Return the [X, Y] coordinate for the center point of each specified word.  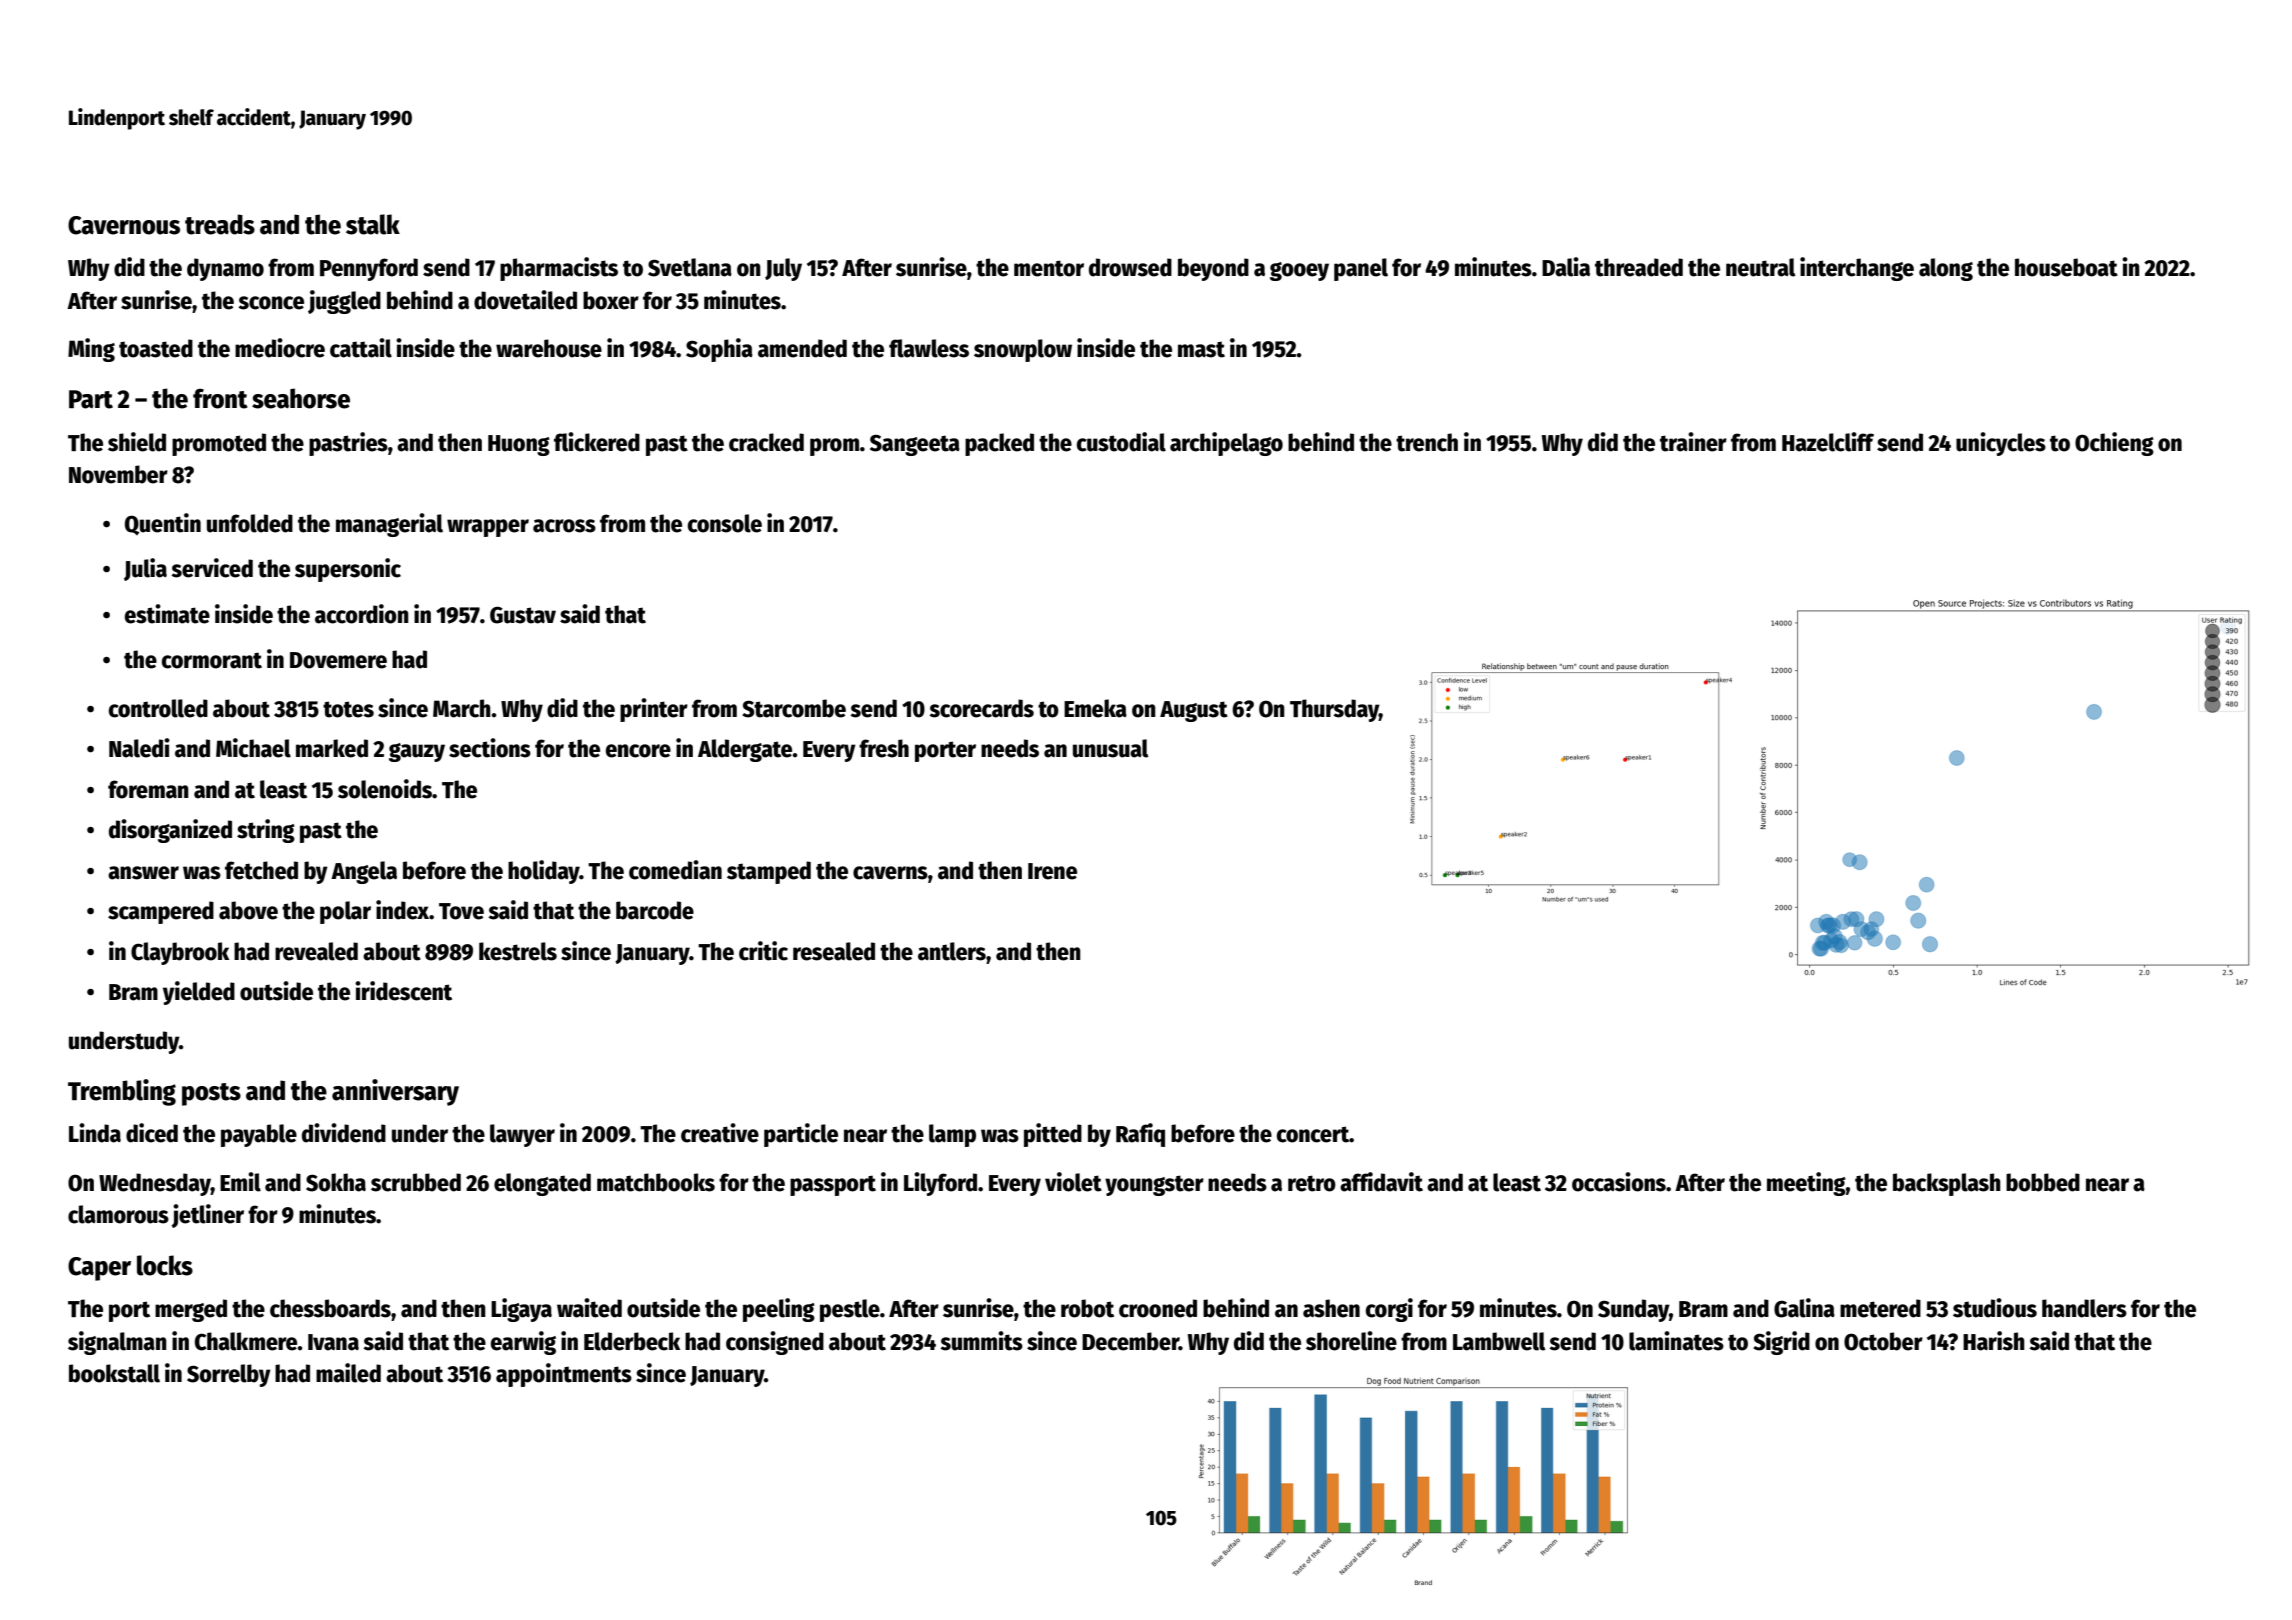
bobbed [2043, 1182]
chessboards [330, 1308]
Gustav [523, 615]
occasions [1619, 1182]
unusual [1110, 748]
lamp [952, 1135]
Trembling [122, 1092]
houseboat [2066, 267]
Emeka [1095, 708]
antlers [952, 951]
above [248, 910]
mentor [1049, 268]
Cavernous [124, 225]
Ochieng [2114, 444]
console [725, 523]
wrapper [488, 528]
